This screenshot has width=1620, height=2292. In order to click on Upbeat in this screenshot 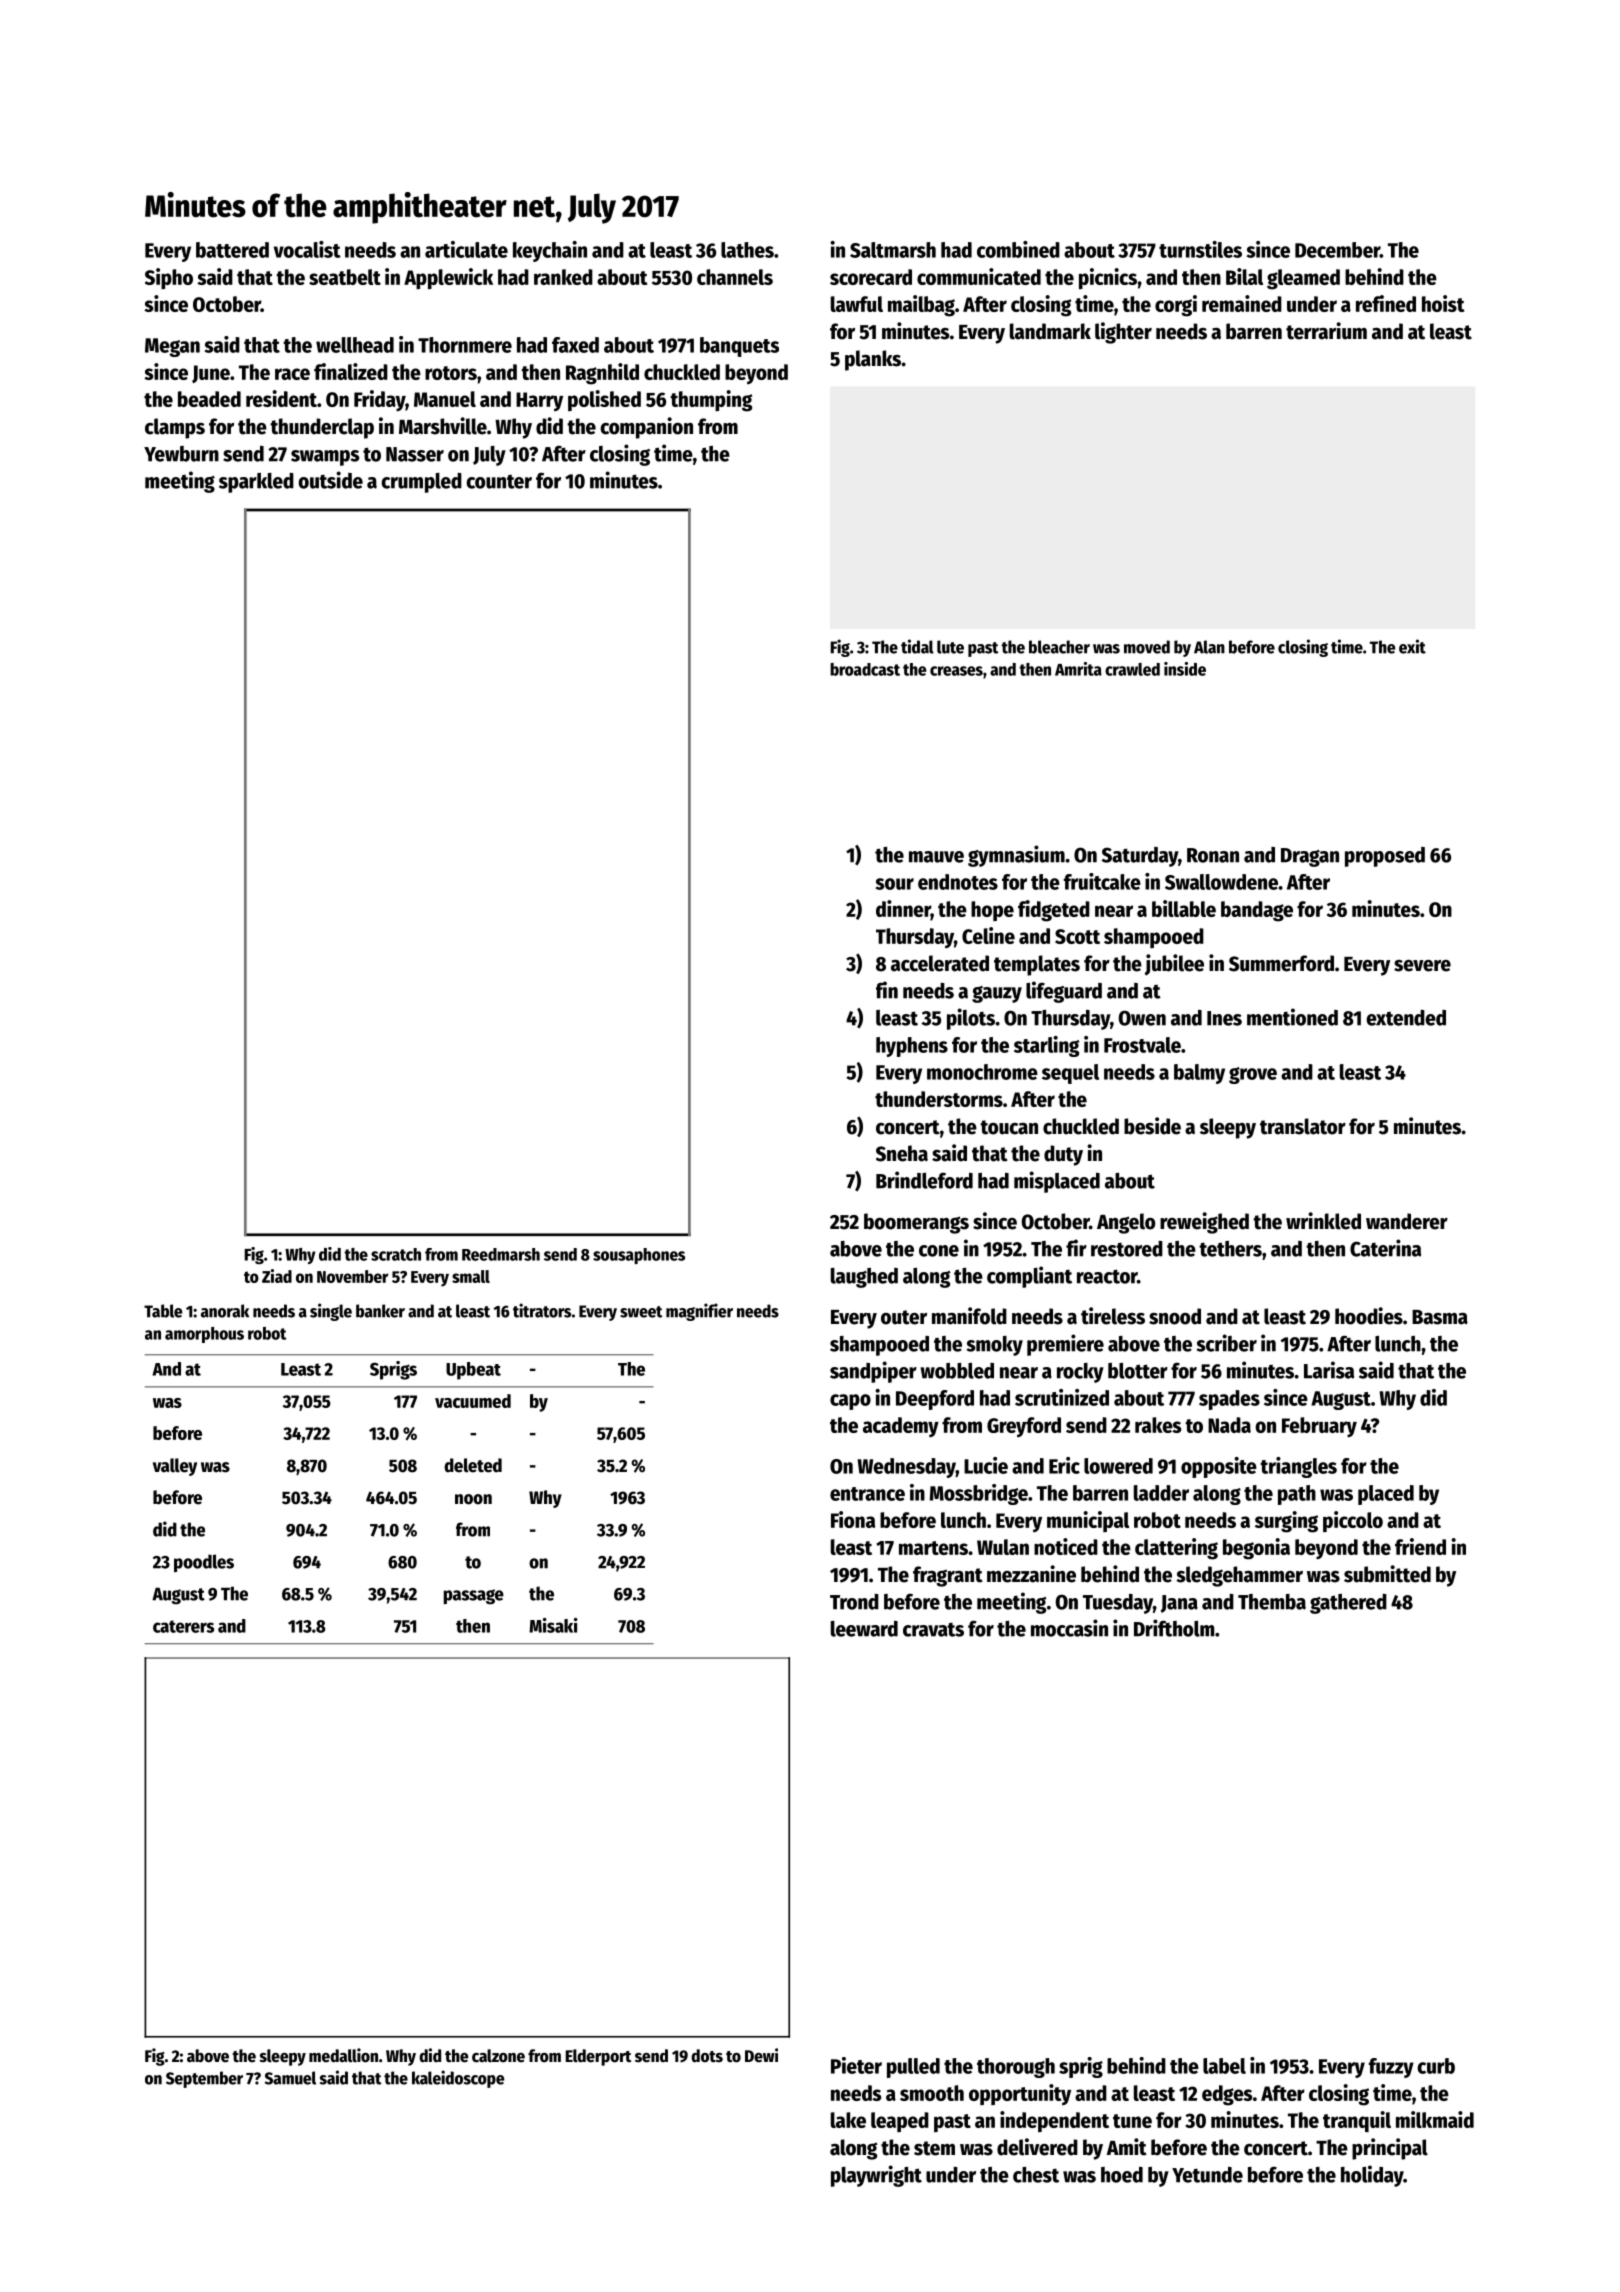, I will do `click(473, 1371)`.
